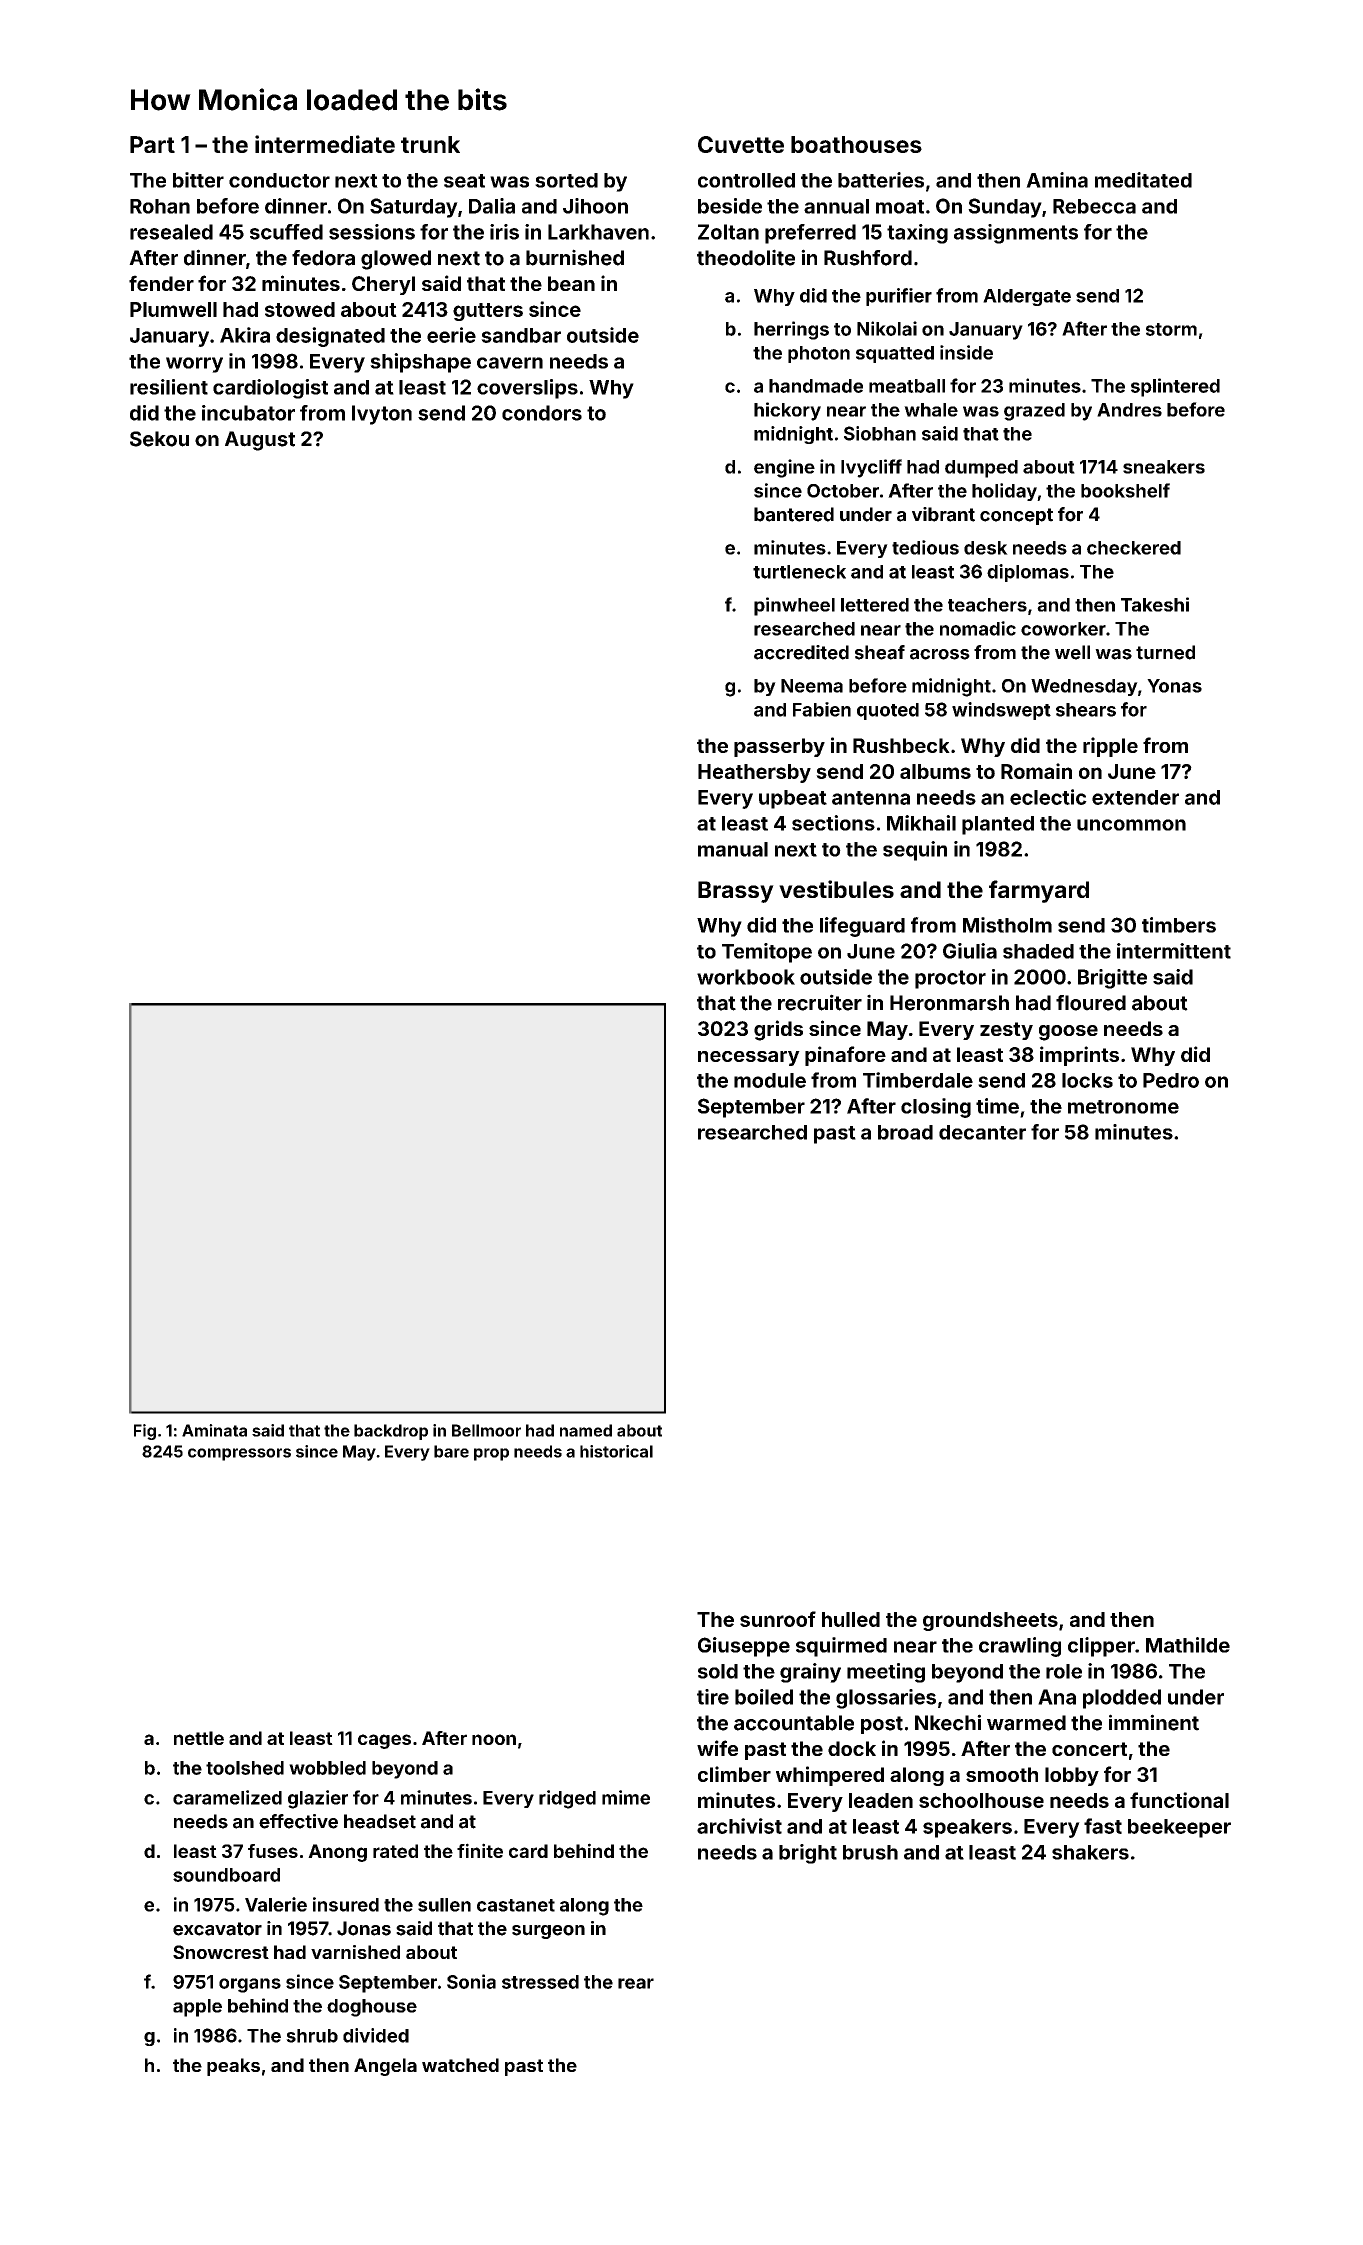 The width and height of the image is (1363, 2245). I want to click on Heathersby, so click(754, 773).
